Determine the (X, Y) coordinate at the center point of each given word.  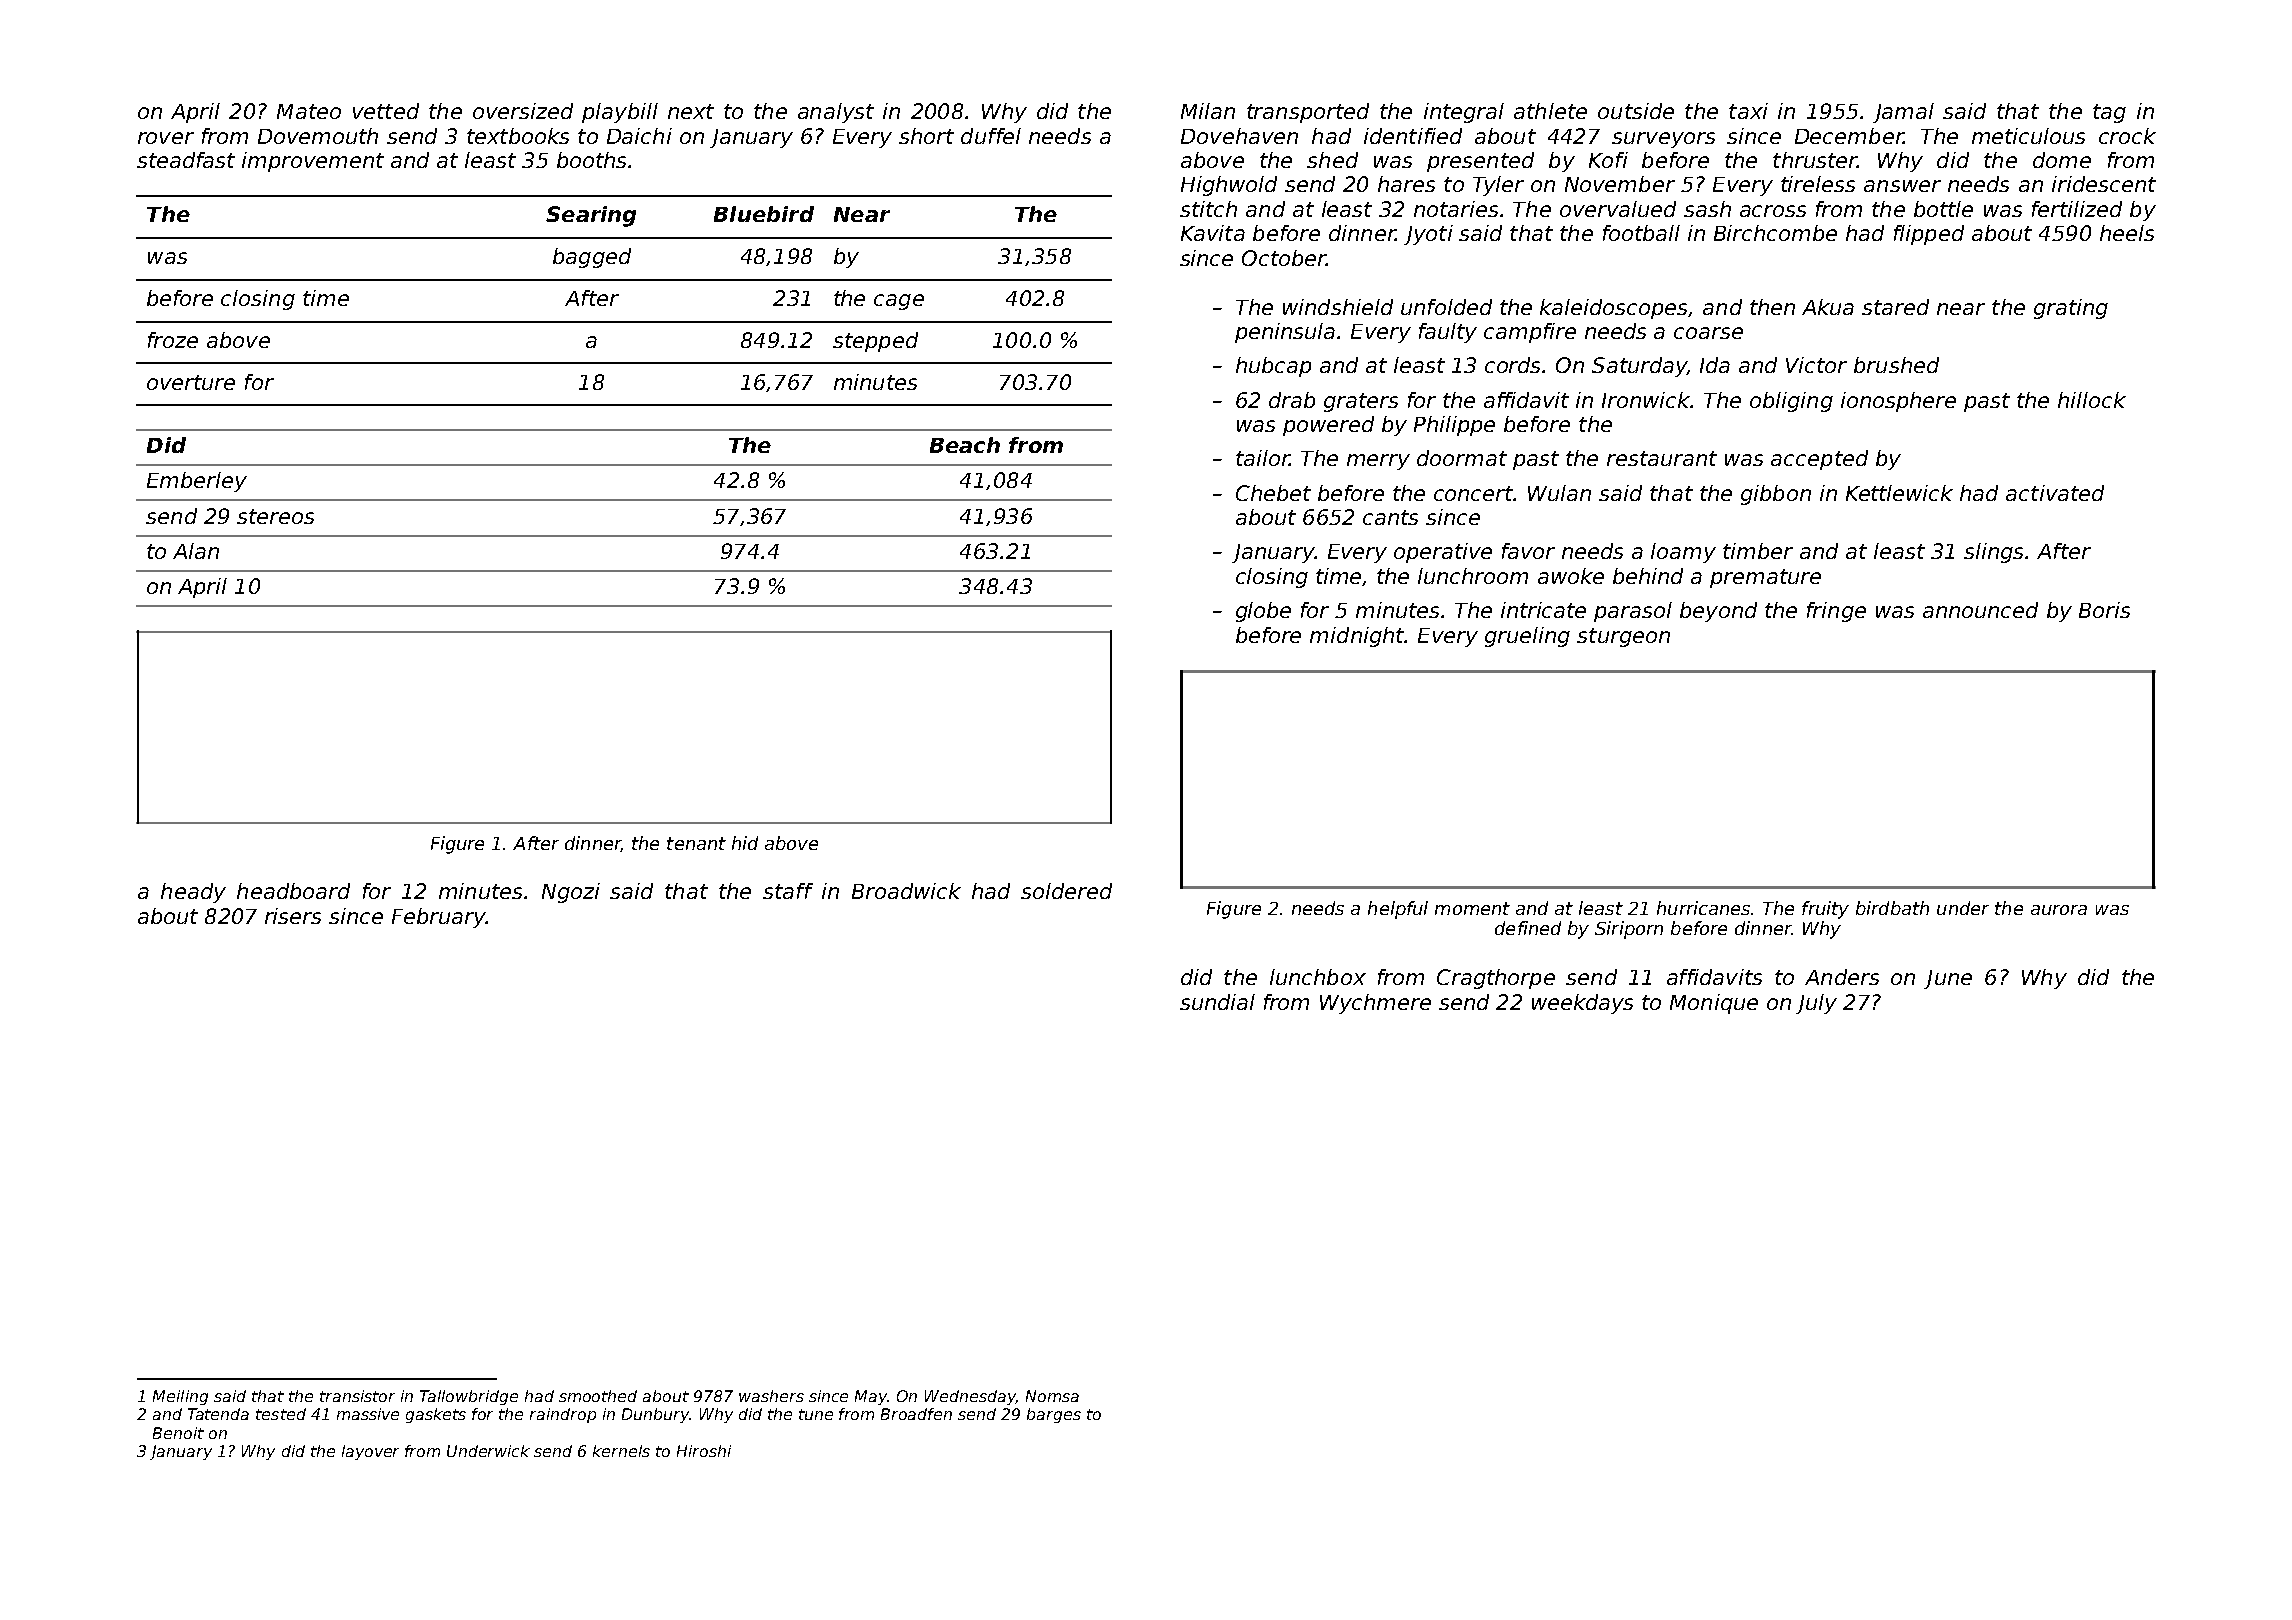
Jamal (1903, 113)
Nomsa (1052, 1396)
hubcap (1273, 367)
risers (293, 916)
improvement (313, 162)
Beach (965, 445)
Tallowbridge (469, 1397)
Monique (1714, 1004)
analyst (836, 113)
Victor (1816, 365)
